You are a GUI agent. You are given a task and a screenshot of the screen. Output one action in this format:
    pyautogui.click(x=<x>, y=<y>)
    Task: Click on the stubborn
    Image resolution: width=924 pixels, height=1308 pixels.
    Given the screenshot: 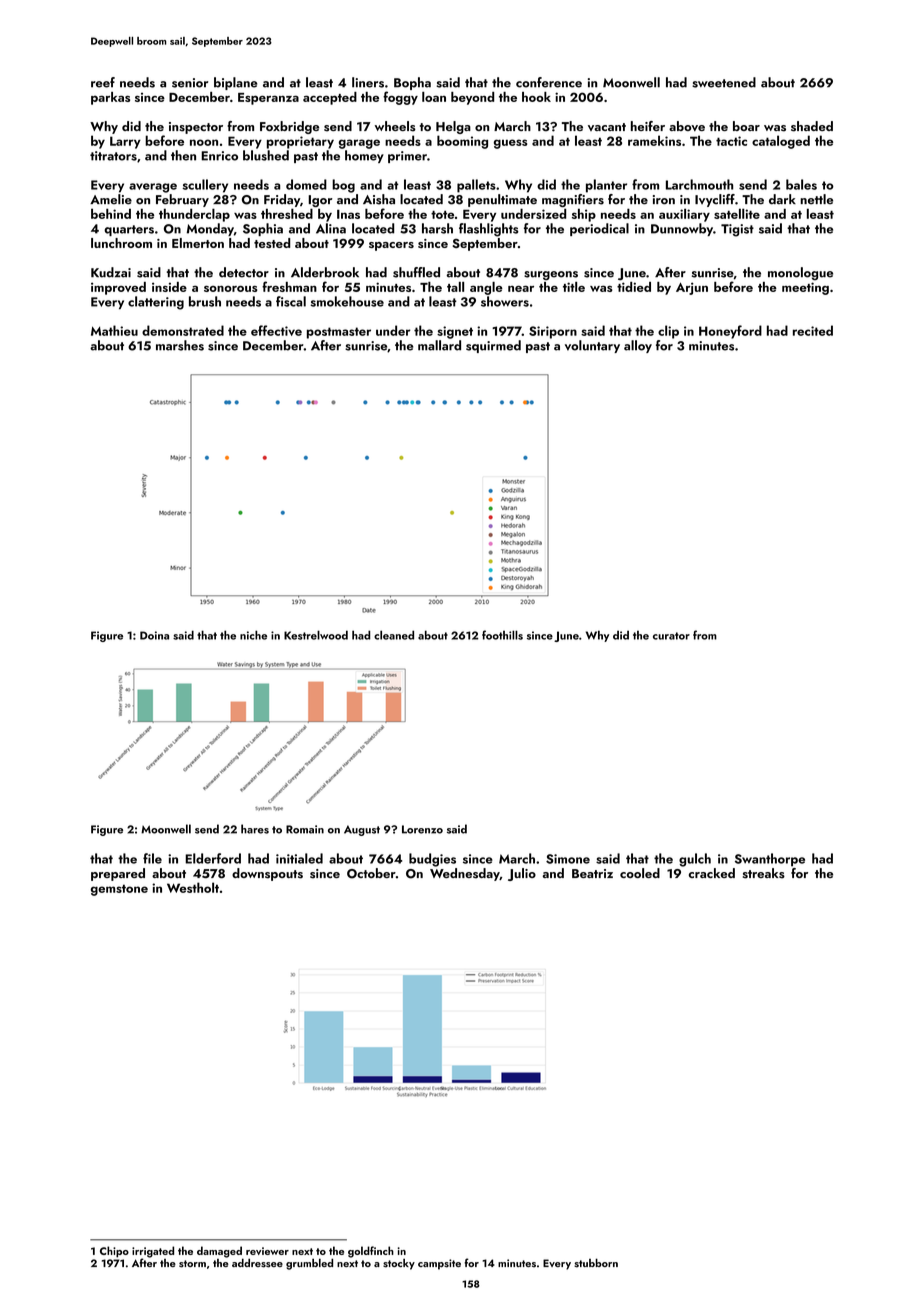 What is the action you would take?
    pyautogui.click(x=596, y=1263)
